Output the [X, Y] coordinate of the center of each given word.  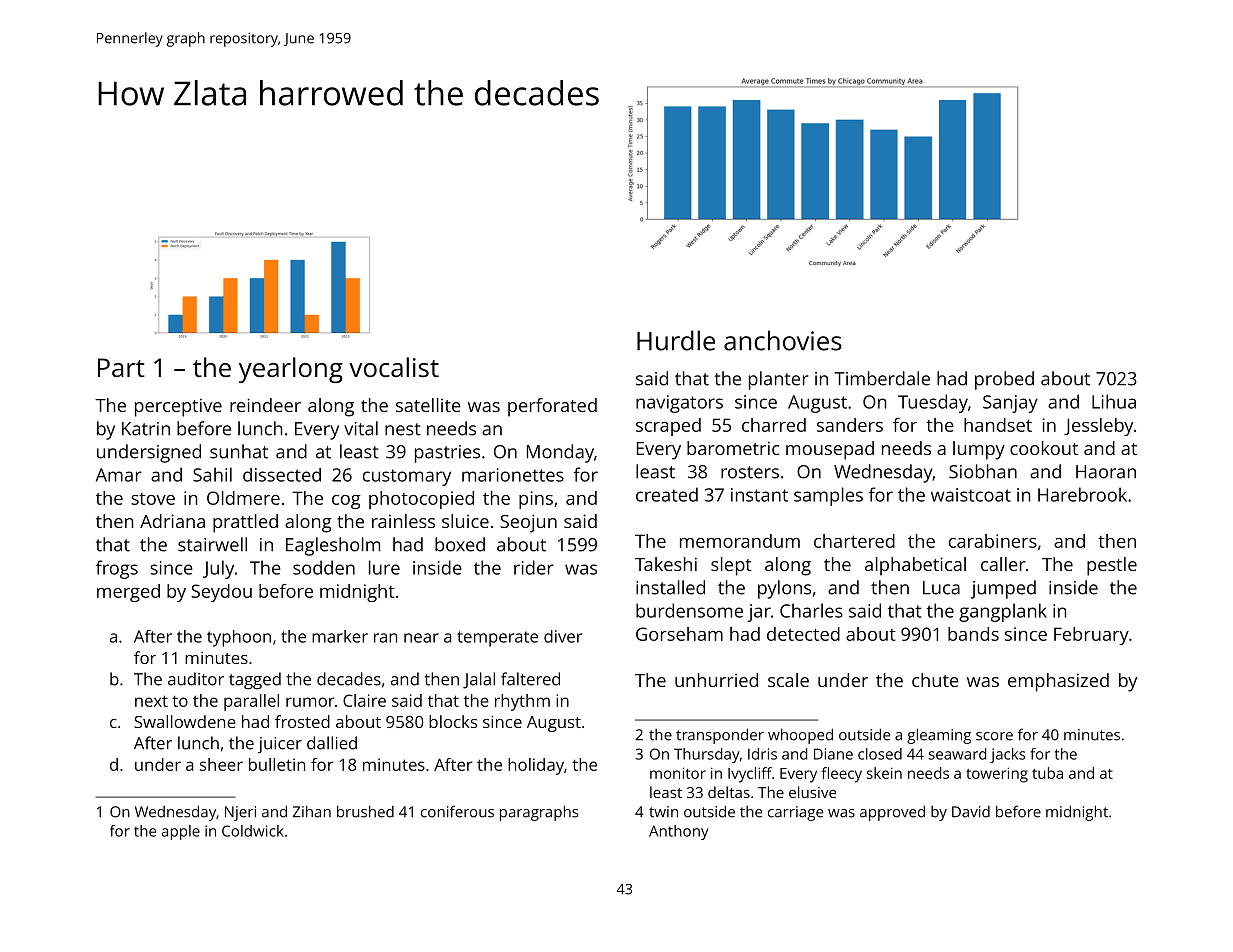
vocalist [394, 367]
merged [128, 593]
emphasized [1058, 682]
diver [563, 636]
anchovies [783, 340]
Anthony [679, 832]
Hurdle [676, 340]
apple [181, 832]
